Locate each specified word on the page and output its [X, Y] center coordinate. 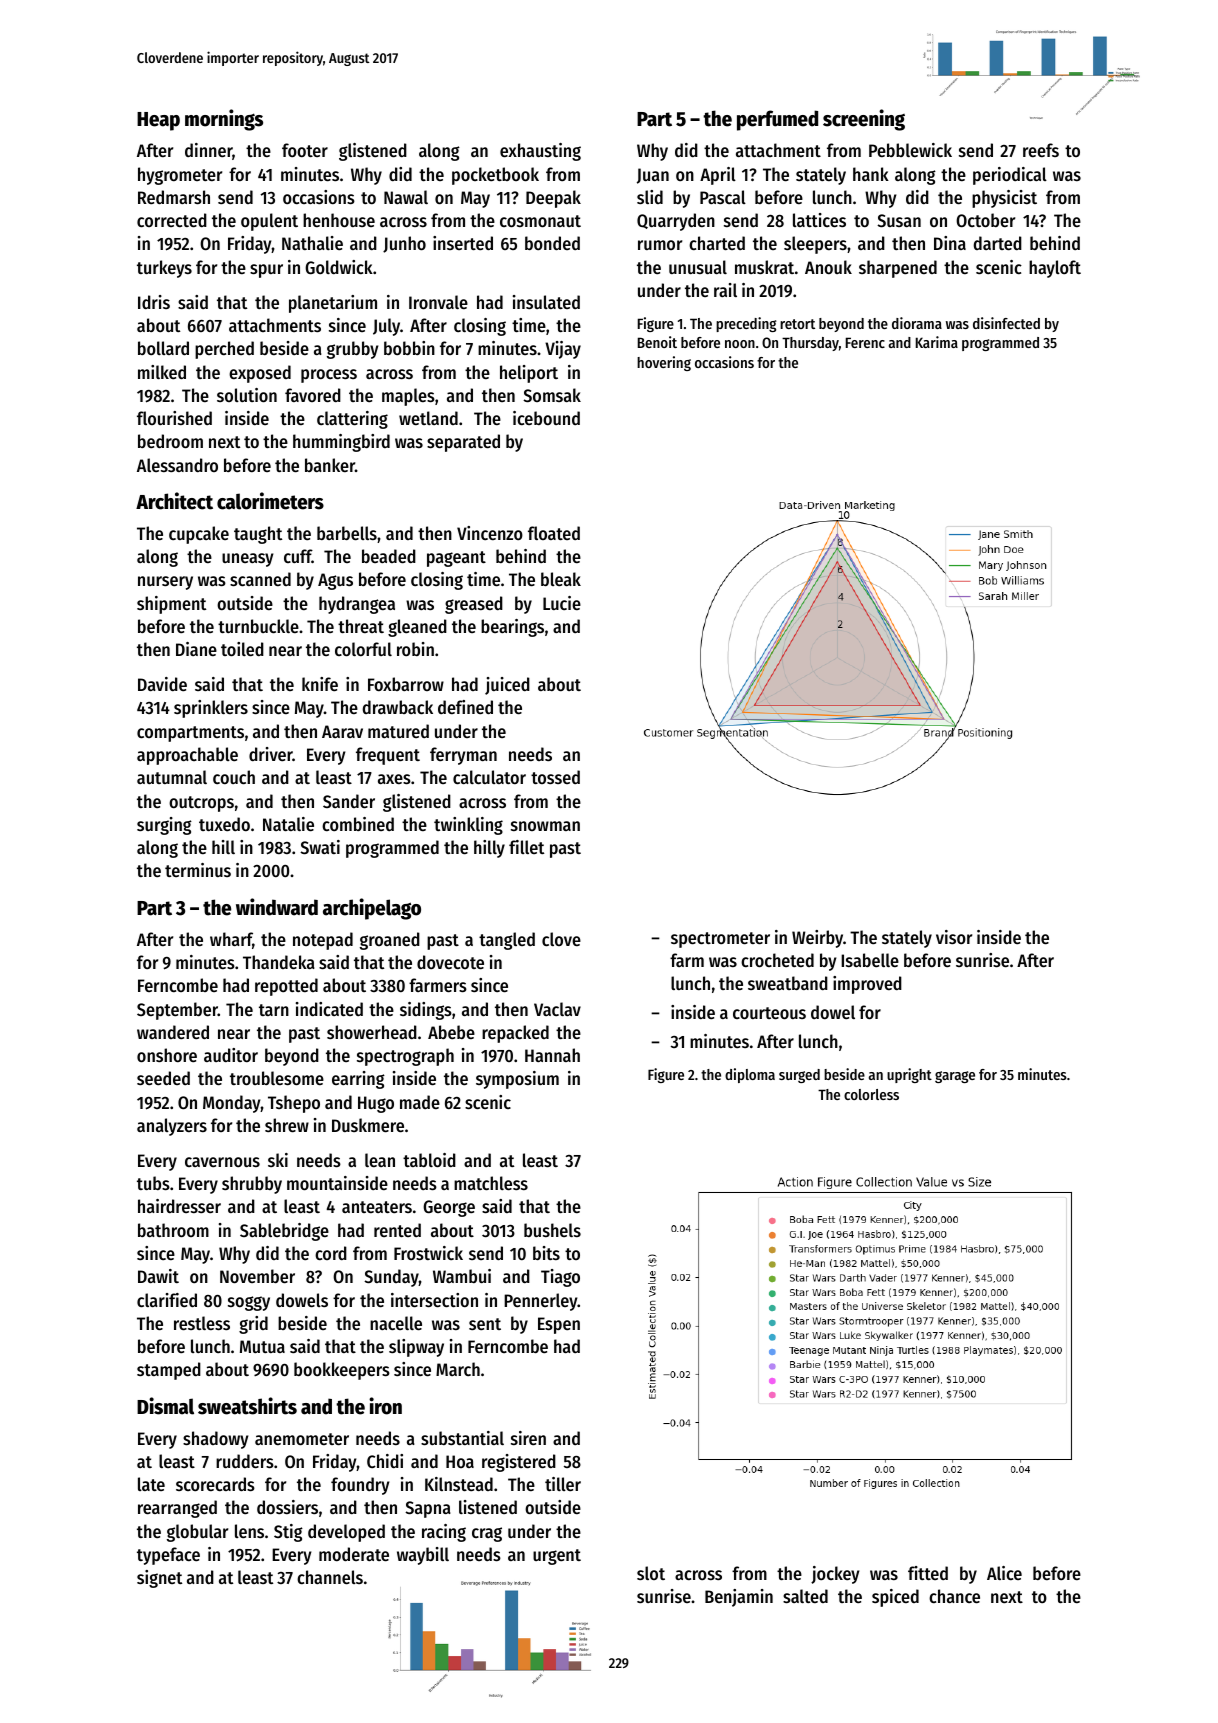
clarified [167, 1300]
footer [305, 150]
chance [954, 1596]
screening [864, 120]
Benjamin [739, 1598]
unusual [698, 267]
